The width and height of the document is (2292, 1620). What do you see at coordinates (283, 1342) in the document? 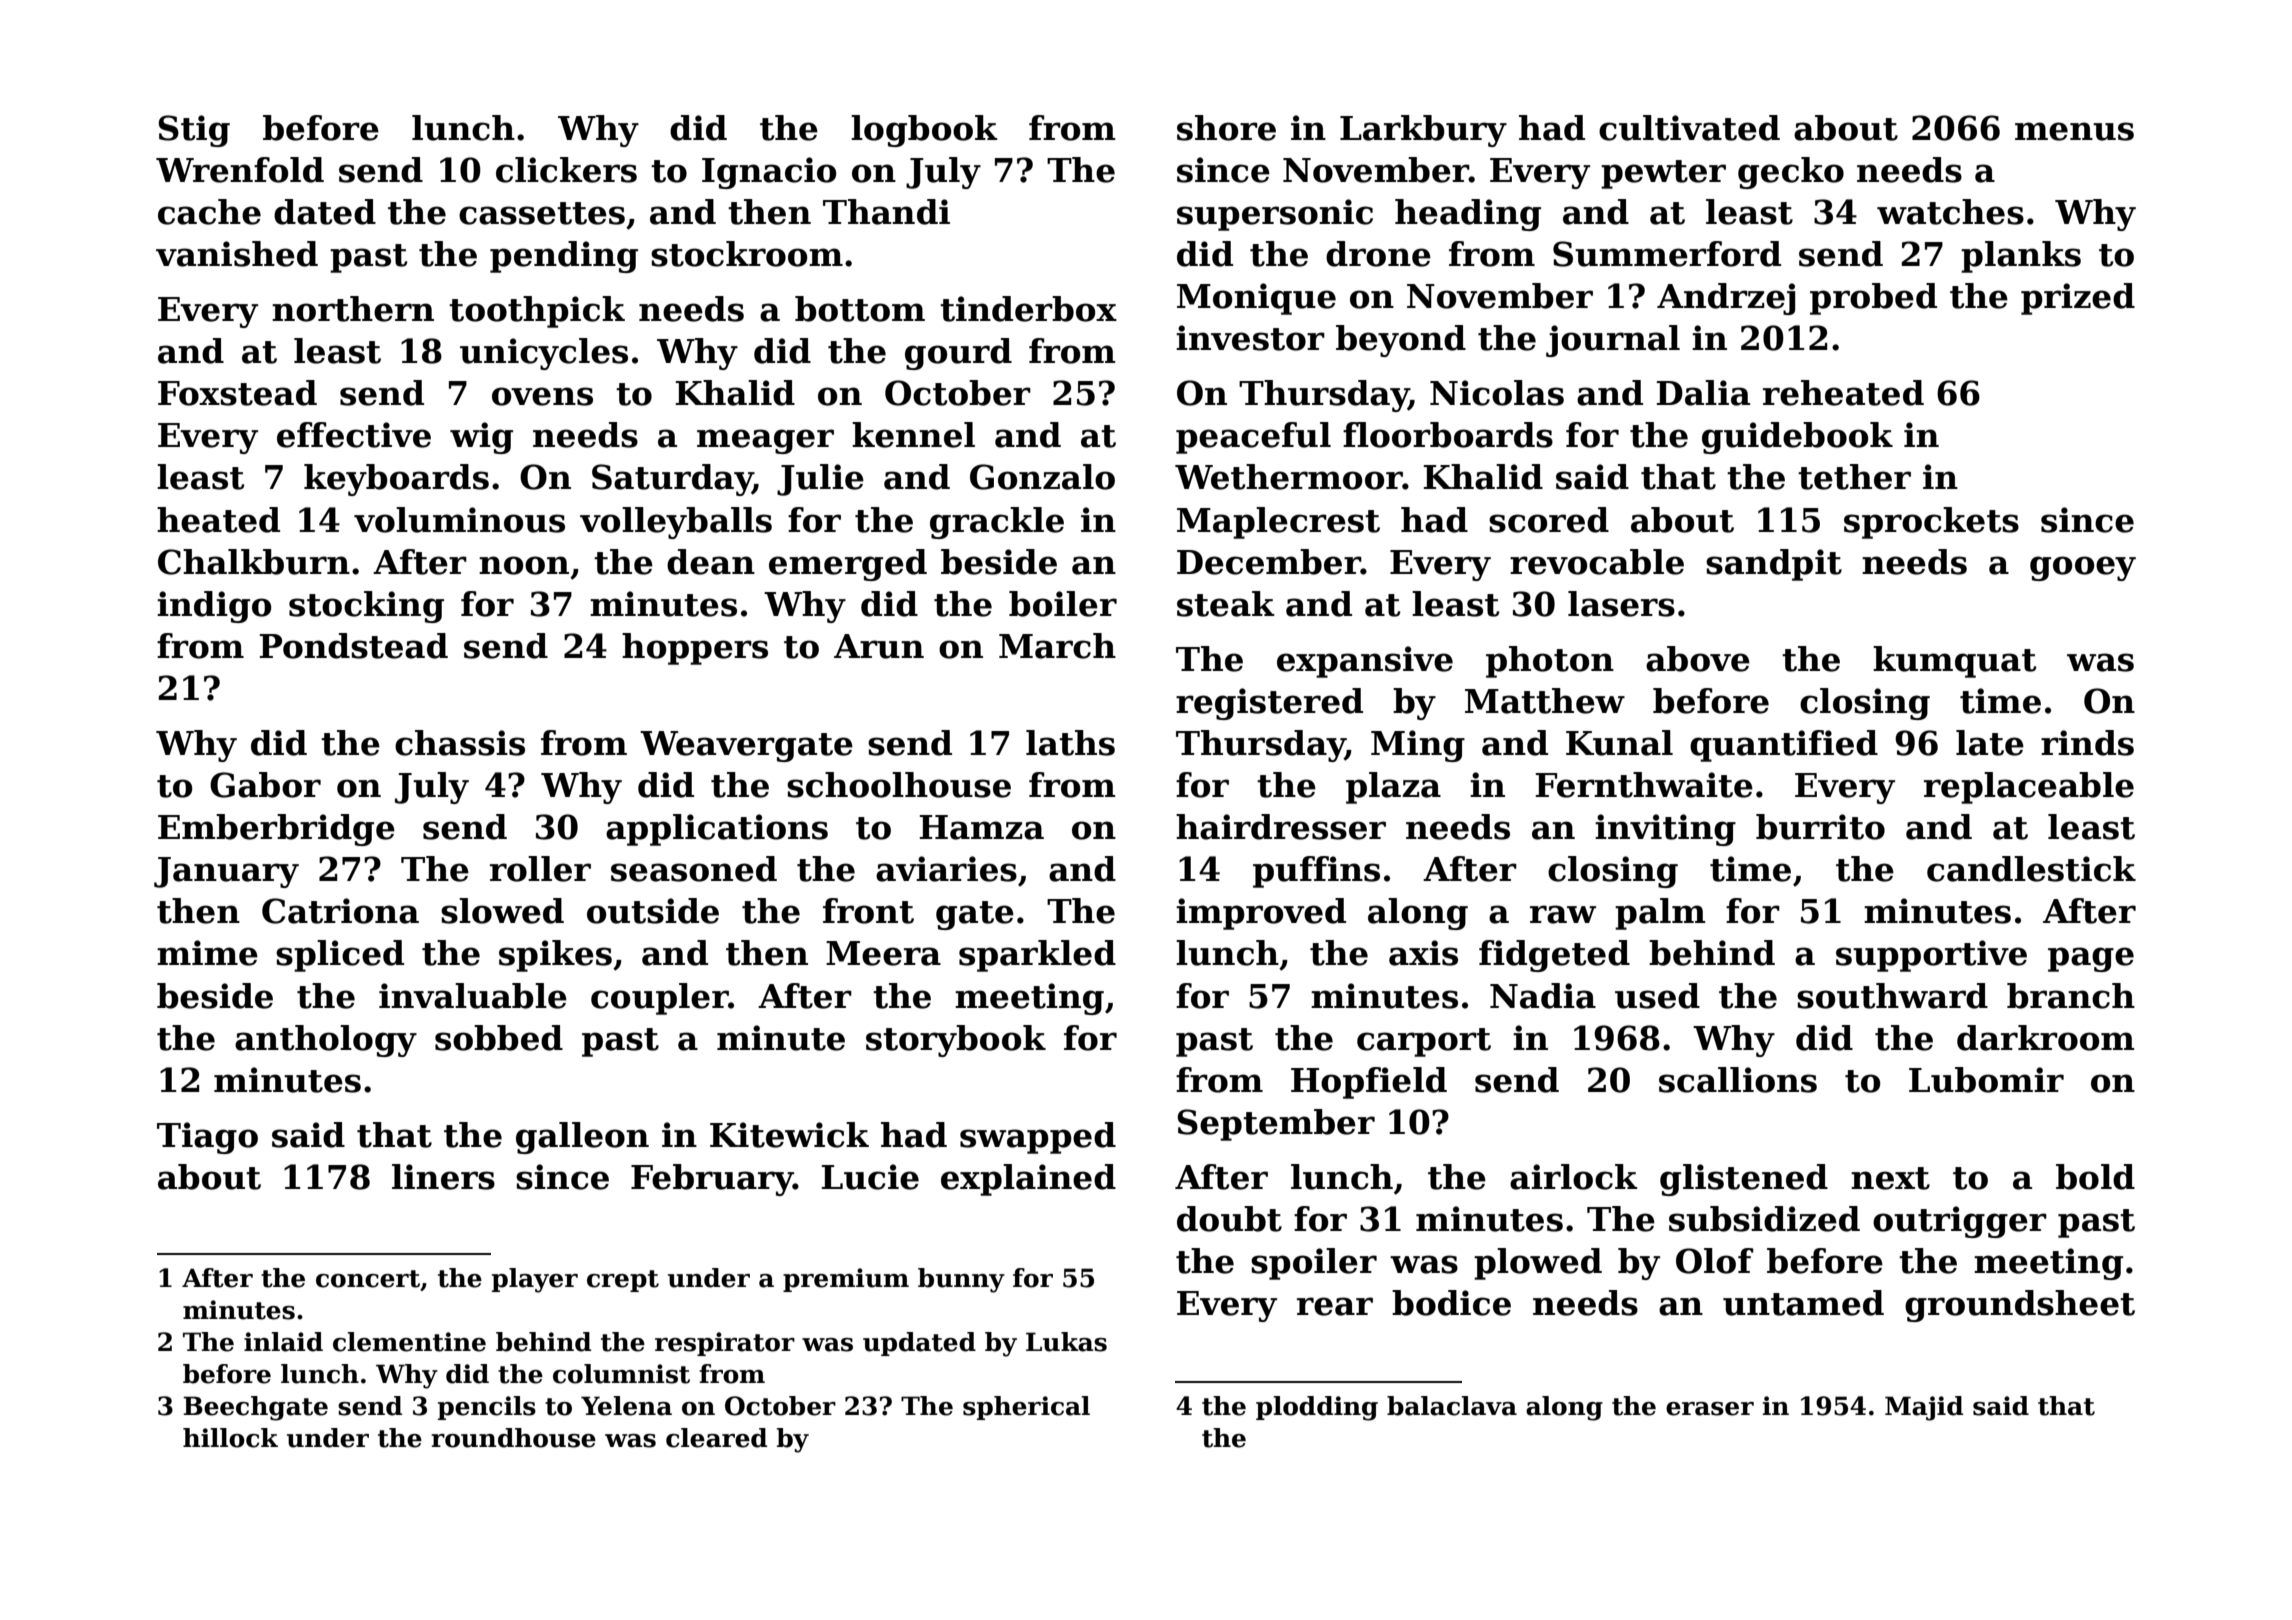
I see `inlaid` at bounding box center [283, 1342].
